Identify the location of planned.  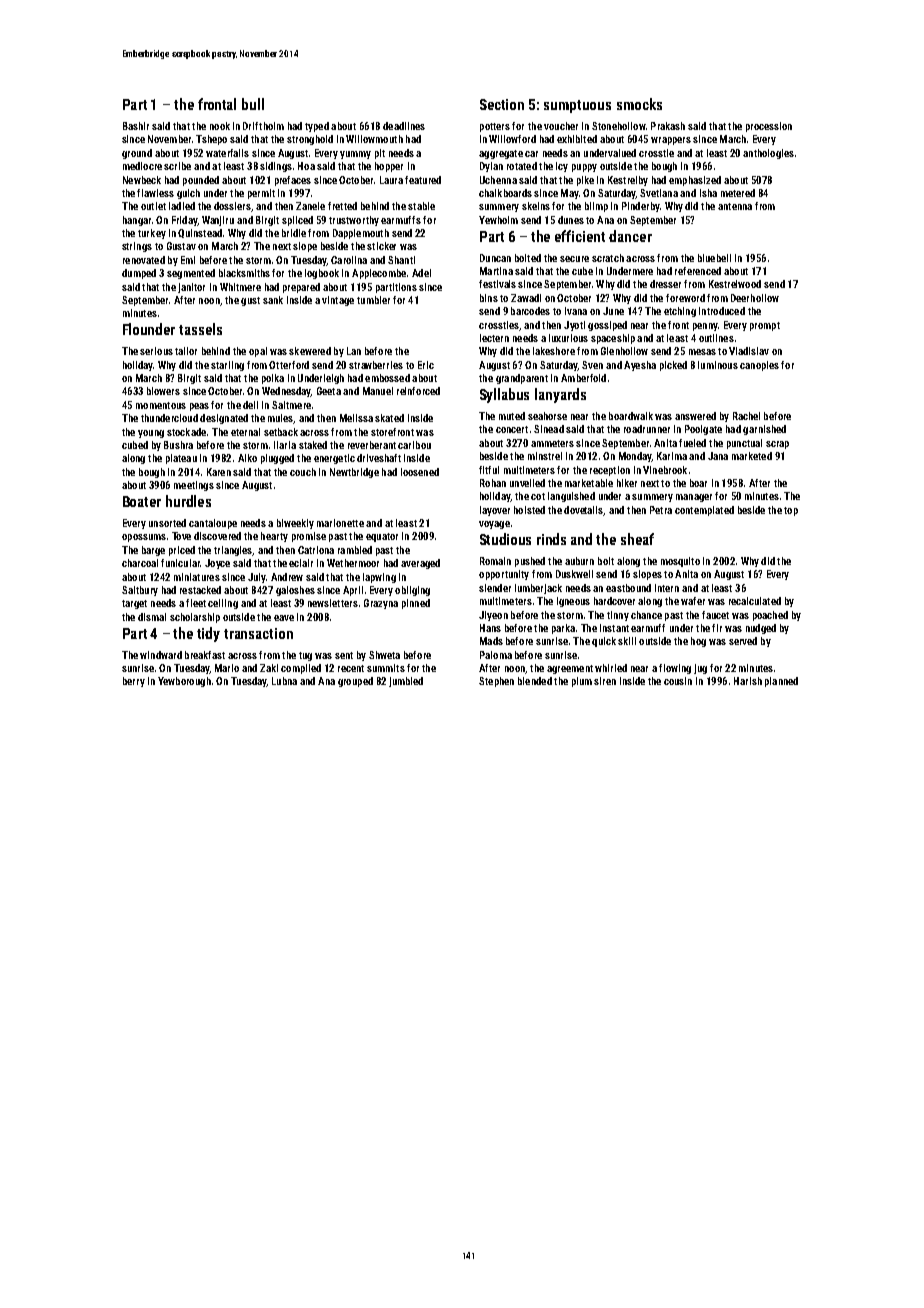
(781, 682).
